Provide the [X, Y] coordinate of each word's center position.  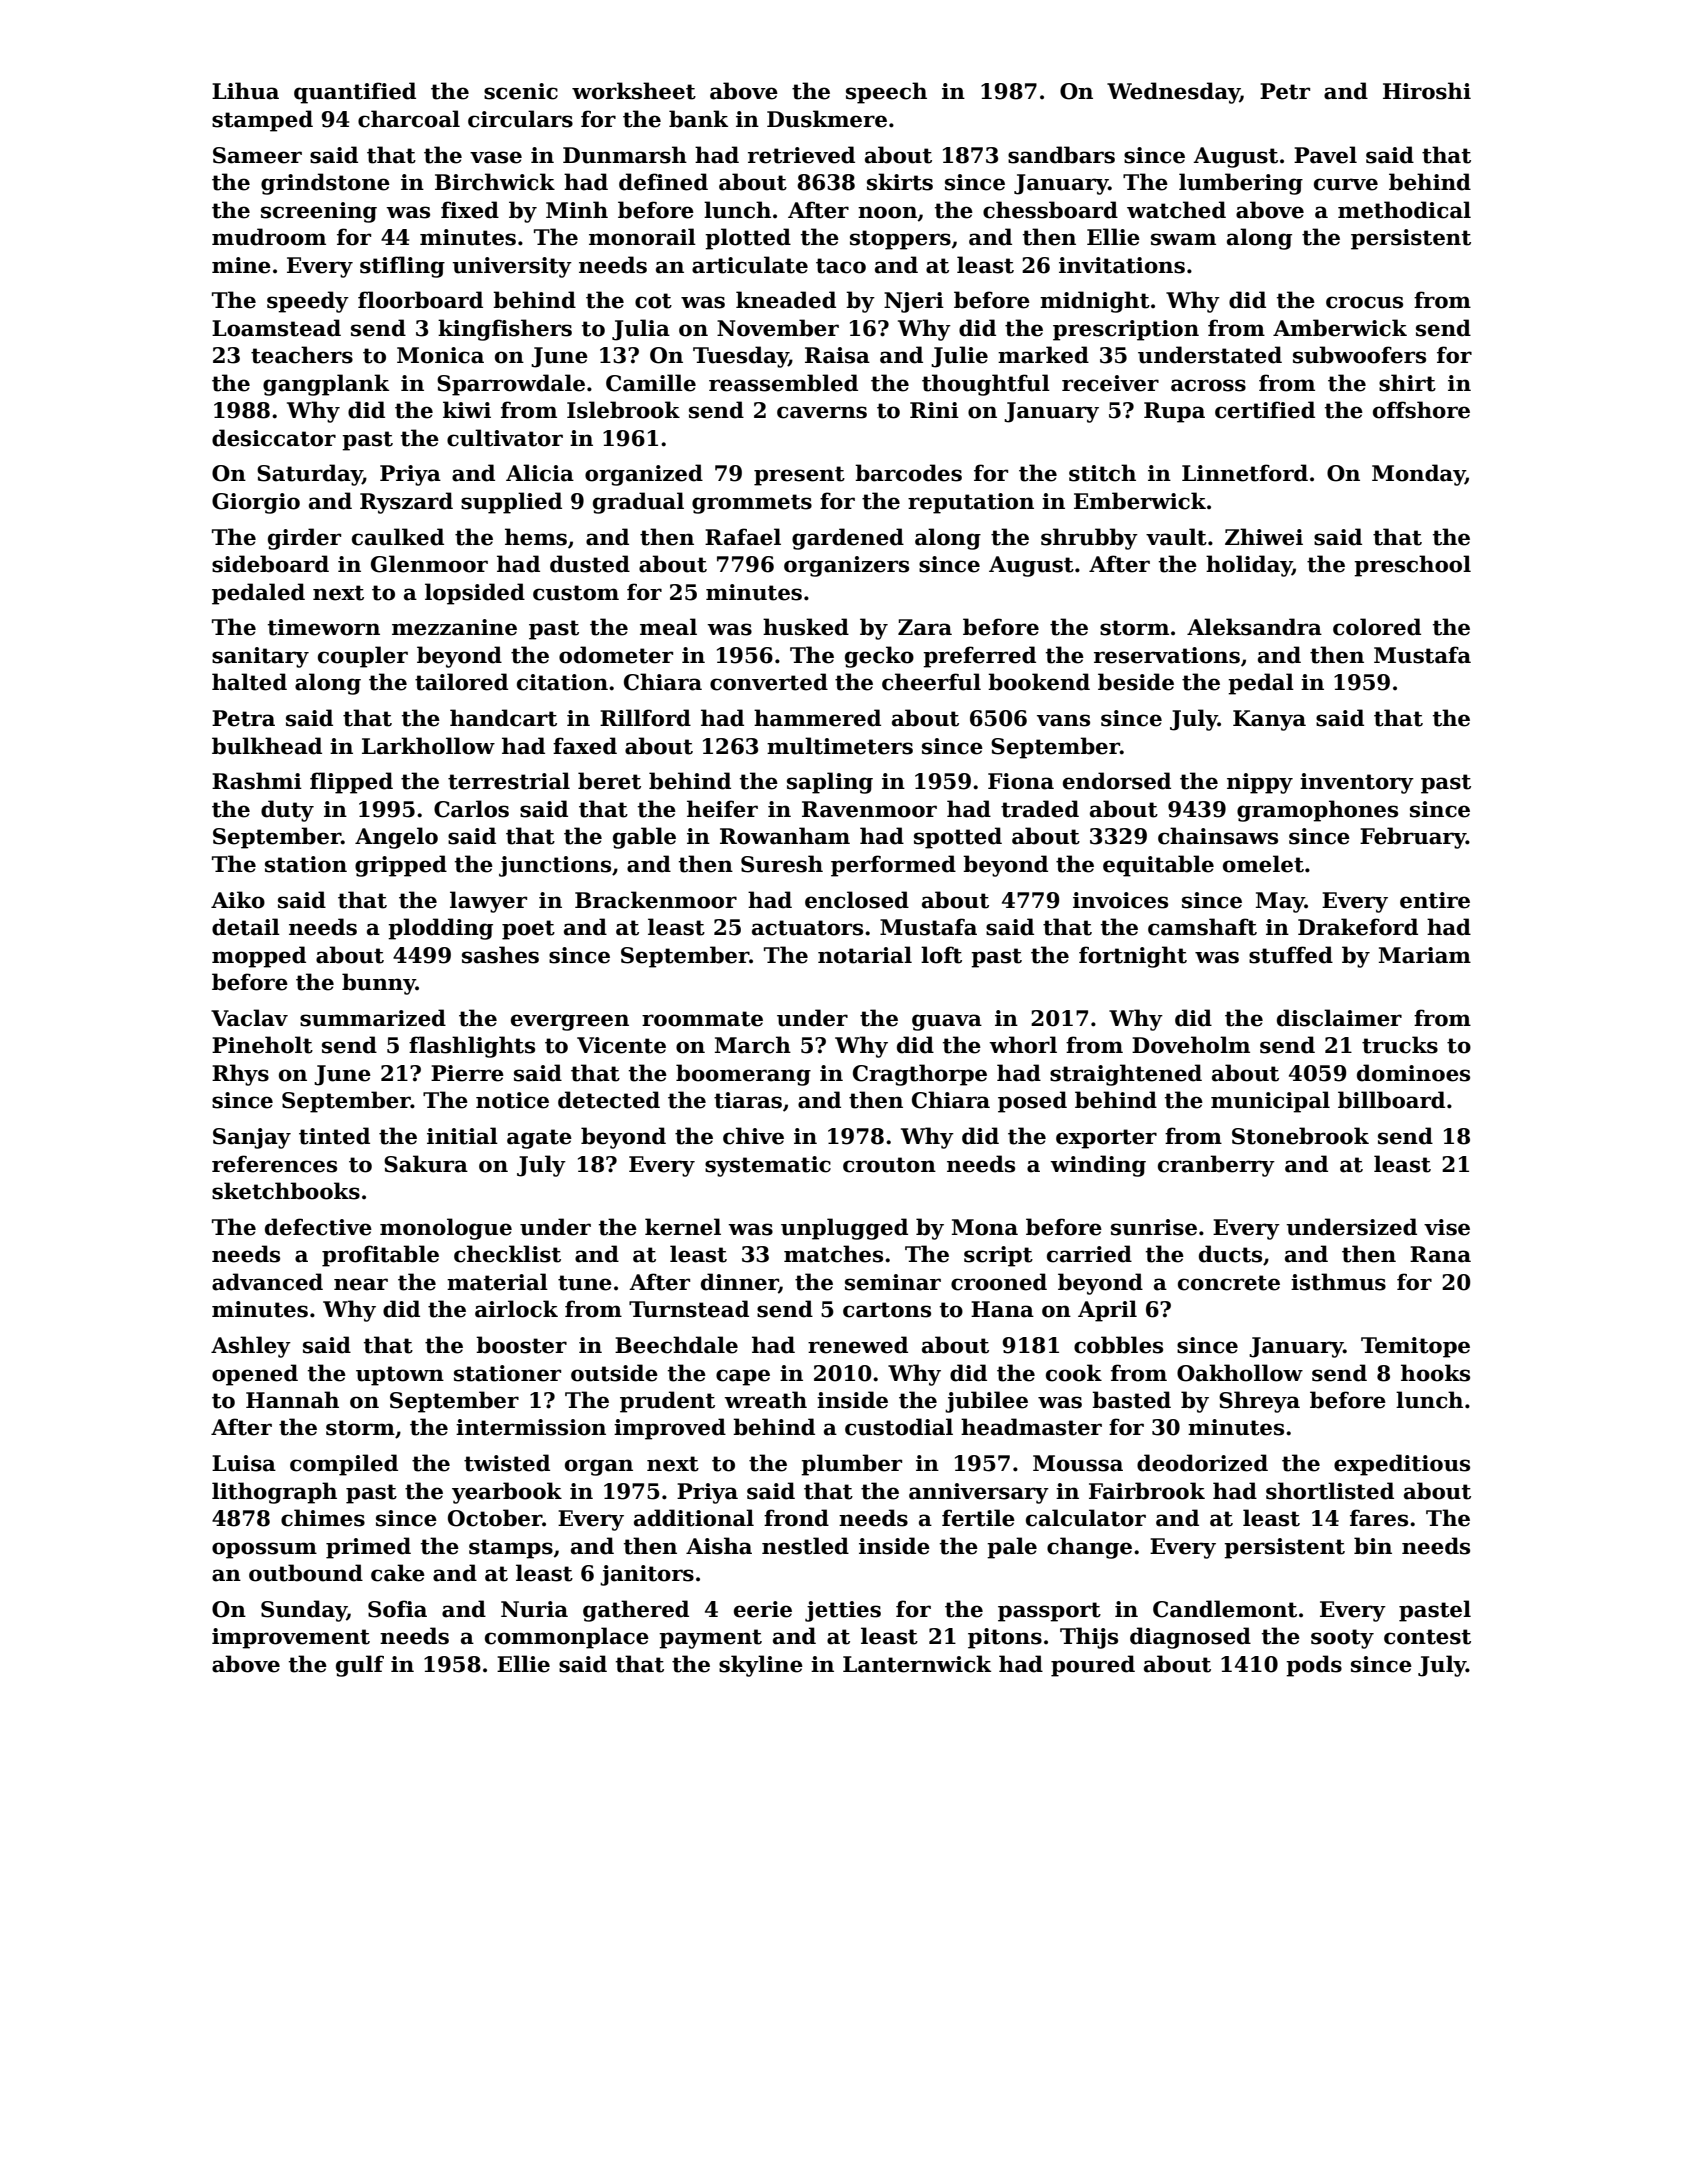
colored [1377, 627]
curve [1346, 184]
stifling [402, 267]
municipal [1270, 1102]
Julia [641, 330]
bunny [379, 984]
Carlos [471, 809]
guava [947, 1022]
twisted [507, 1463]
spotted [958, 838]
